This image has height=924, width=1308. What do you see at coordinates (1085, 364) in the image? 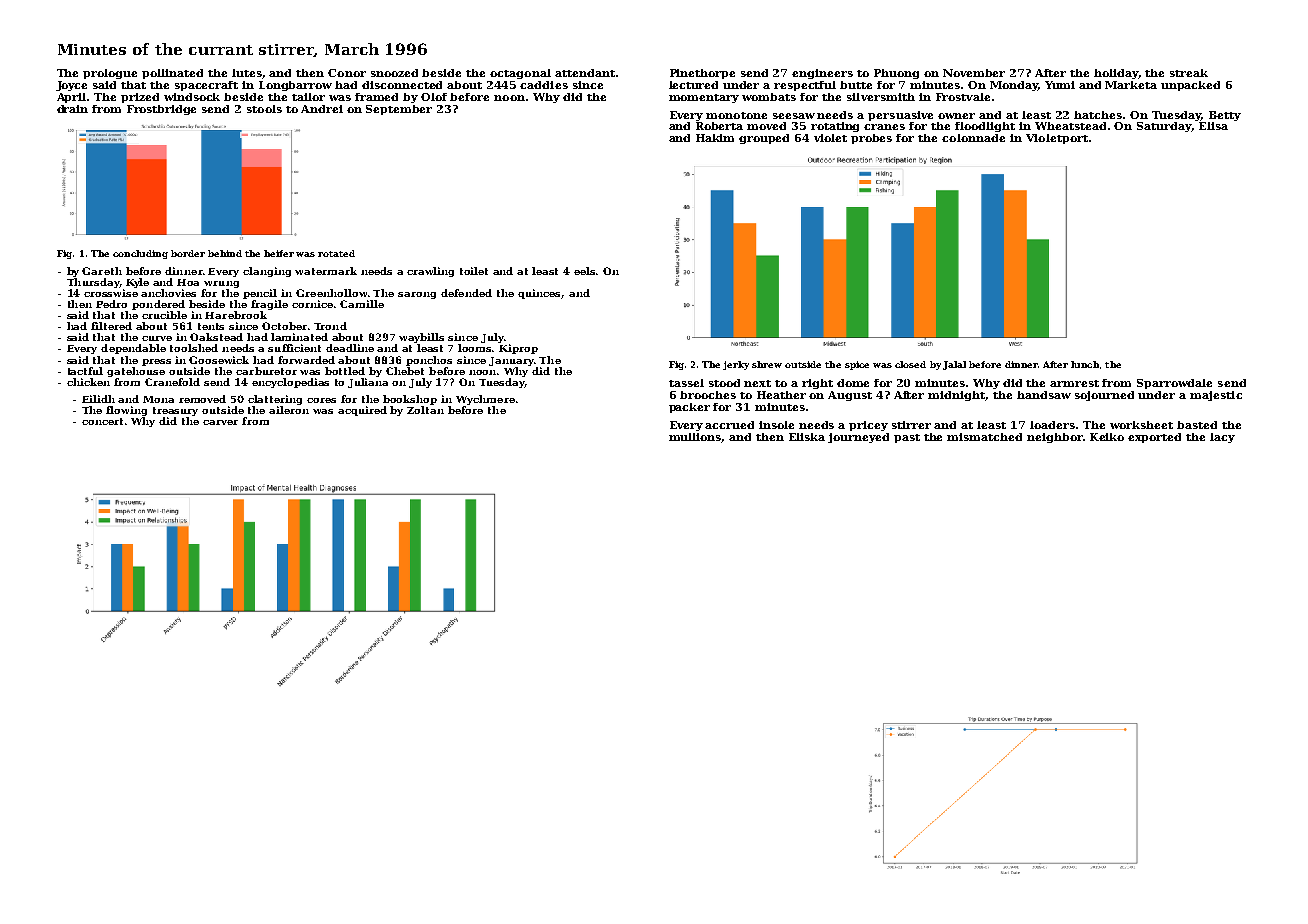
I see `lunch` at bounding box center [1085, 364].
